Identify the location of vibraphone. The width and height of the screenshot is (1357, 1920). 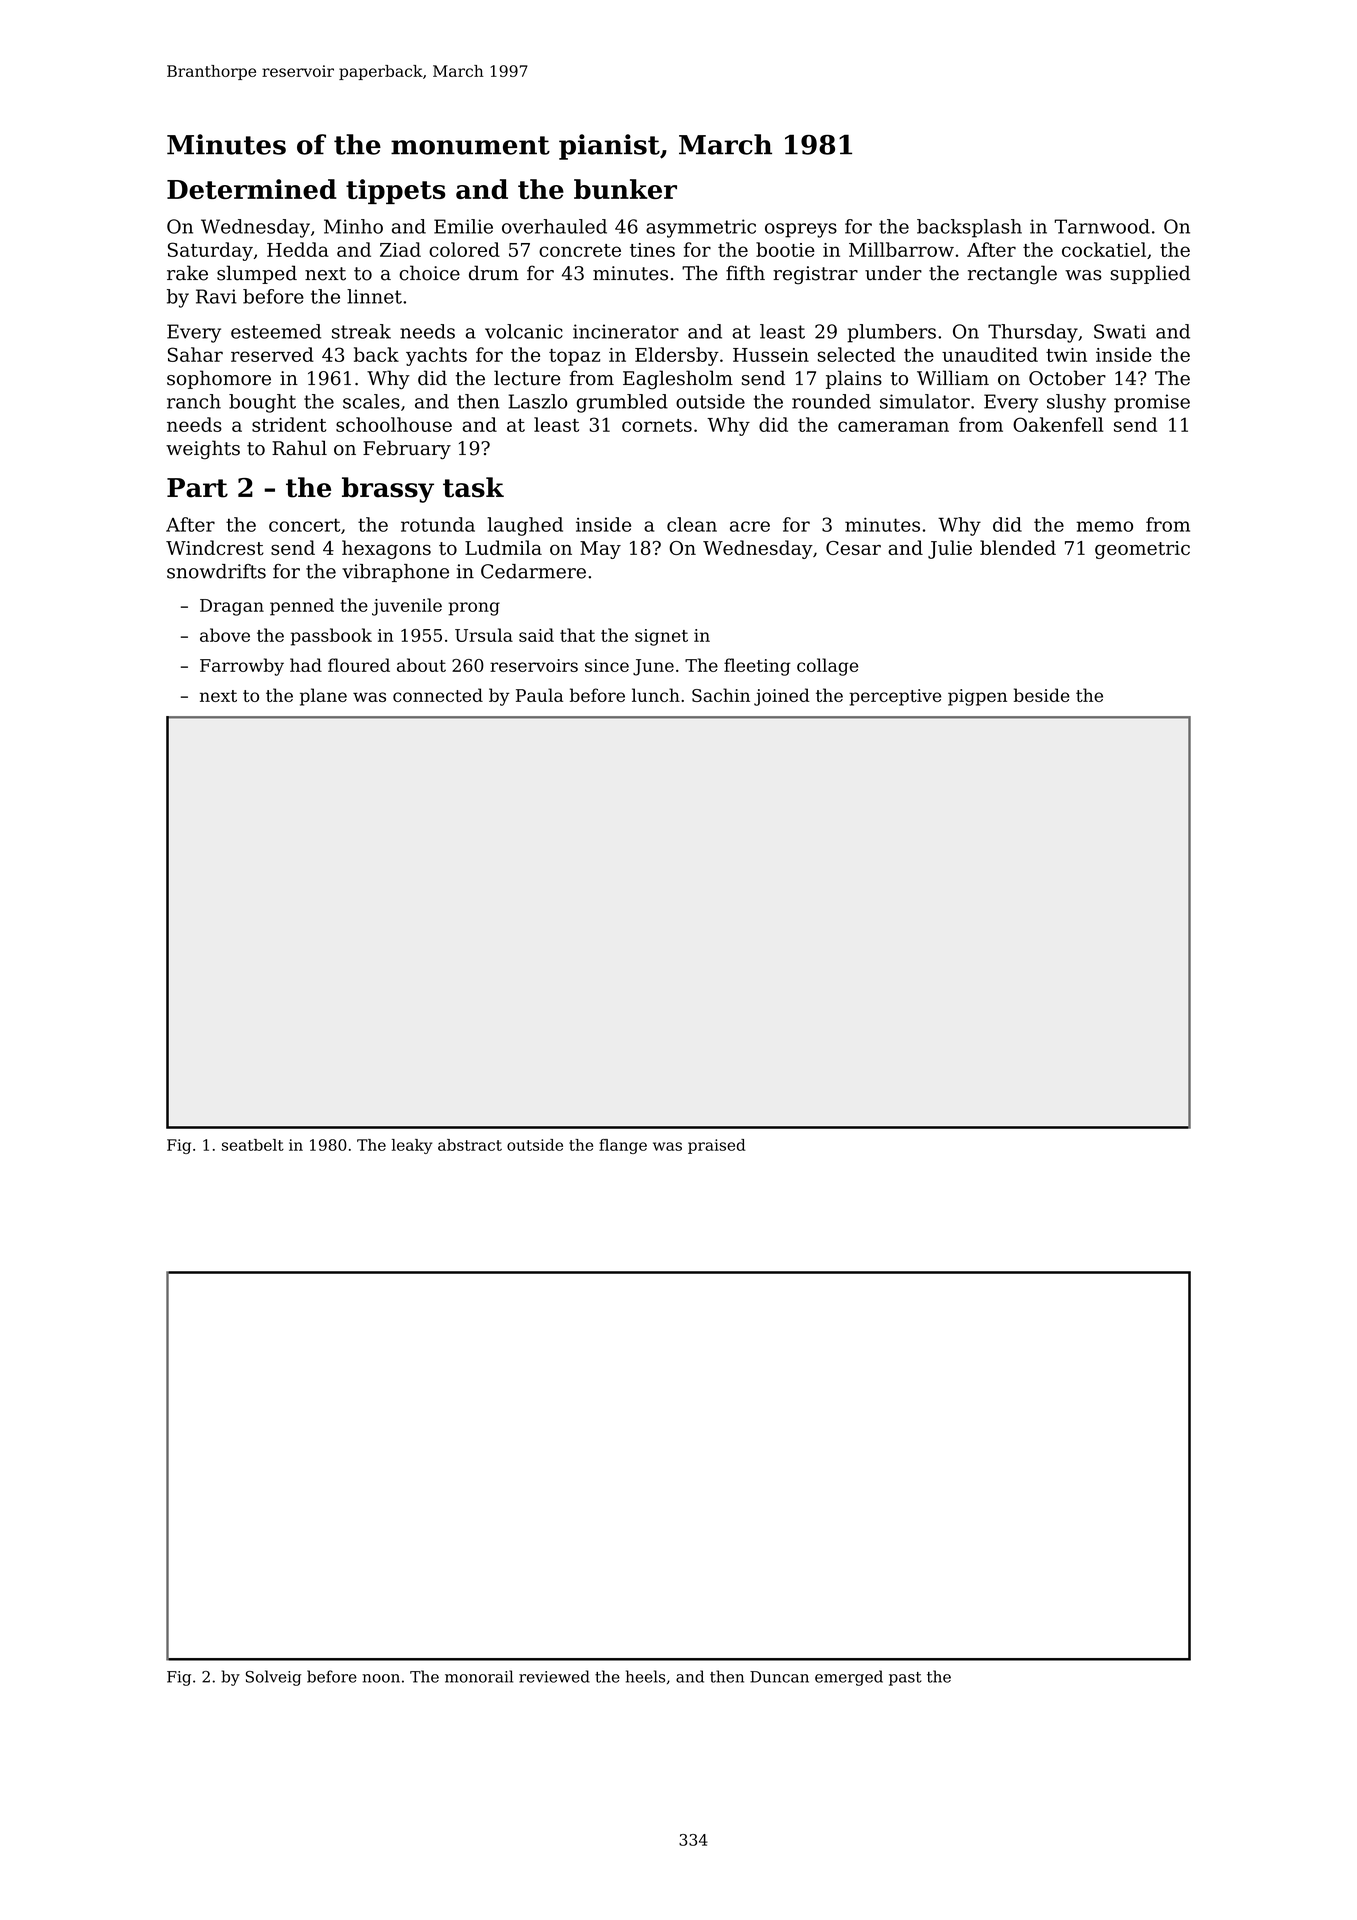
(395, 573).
